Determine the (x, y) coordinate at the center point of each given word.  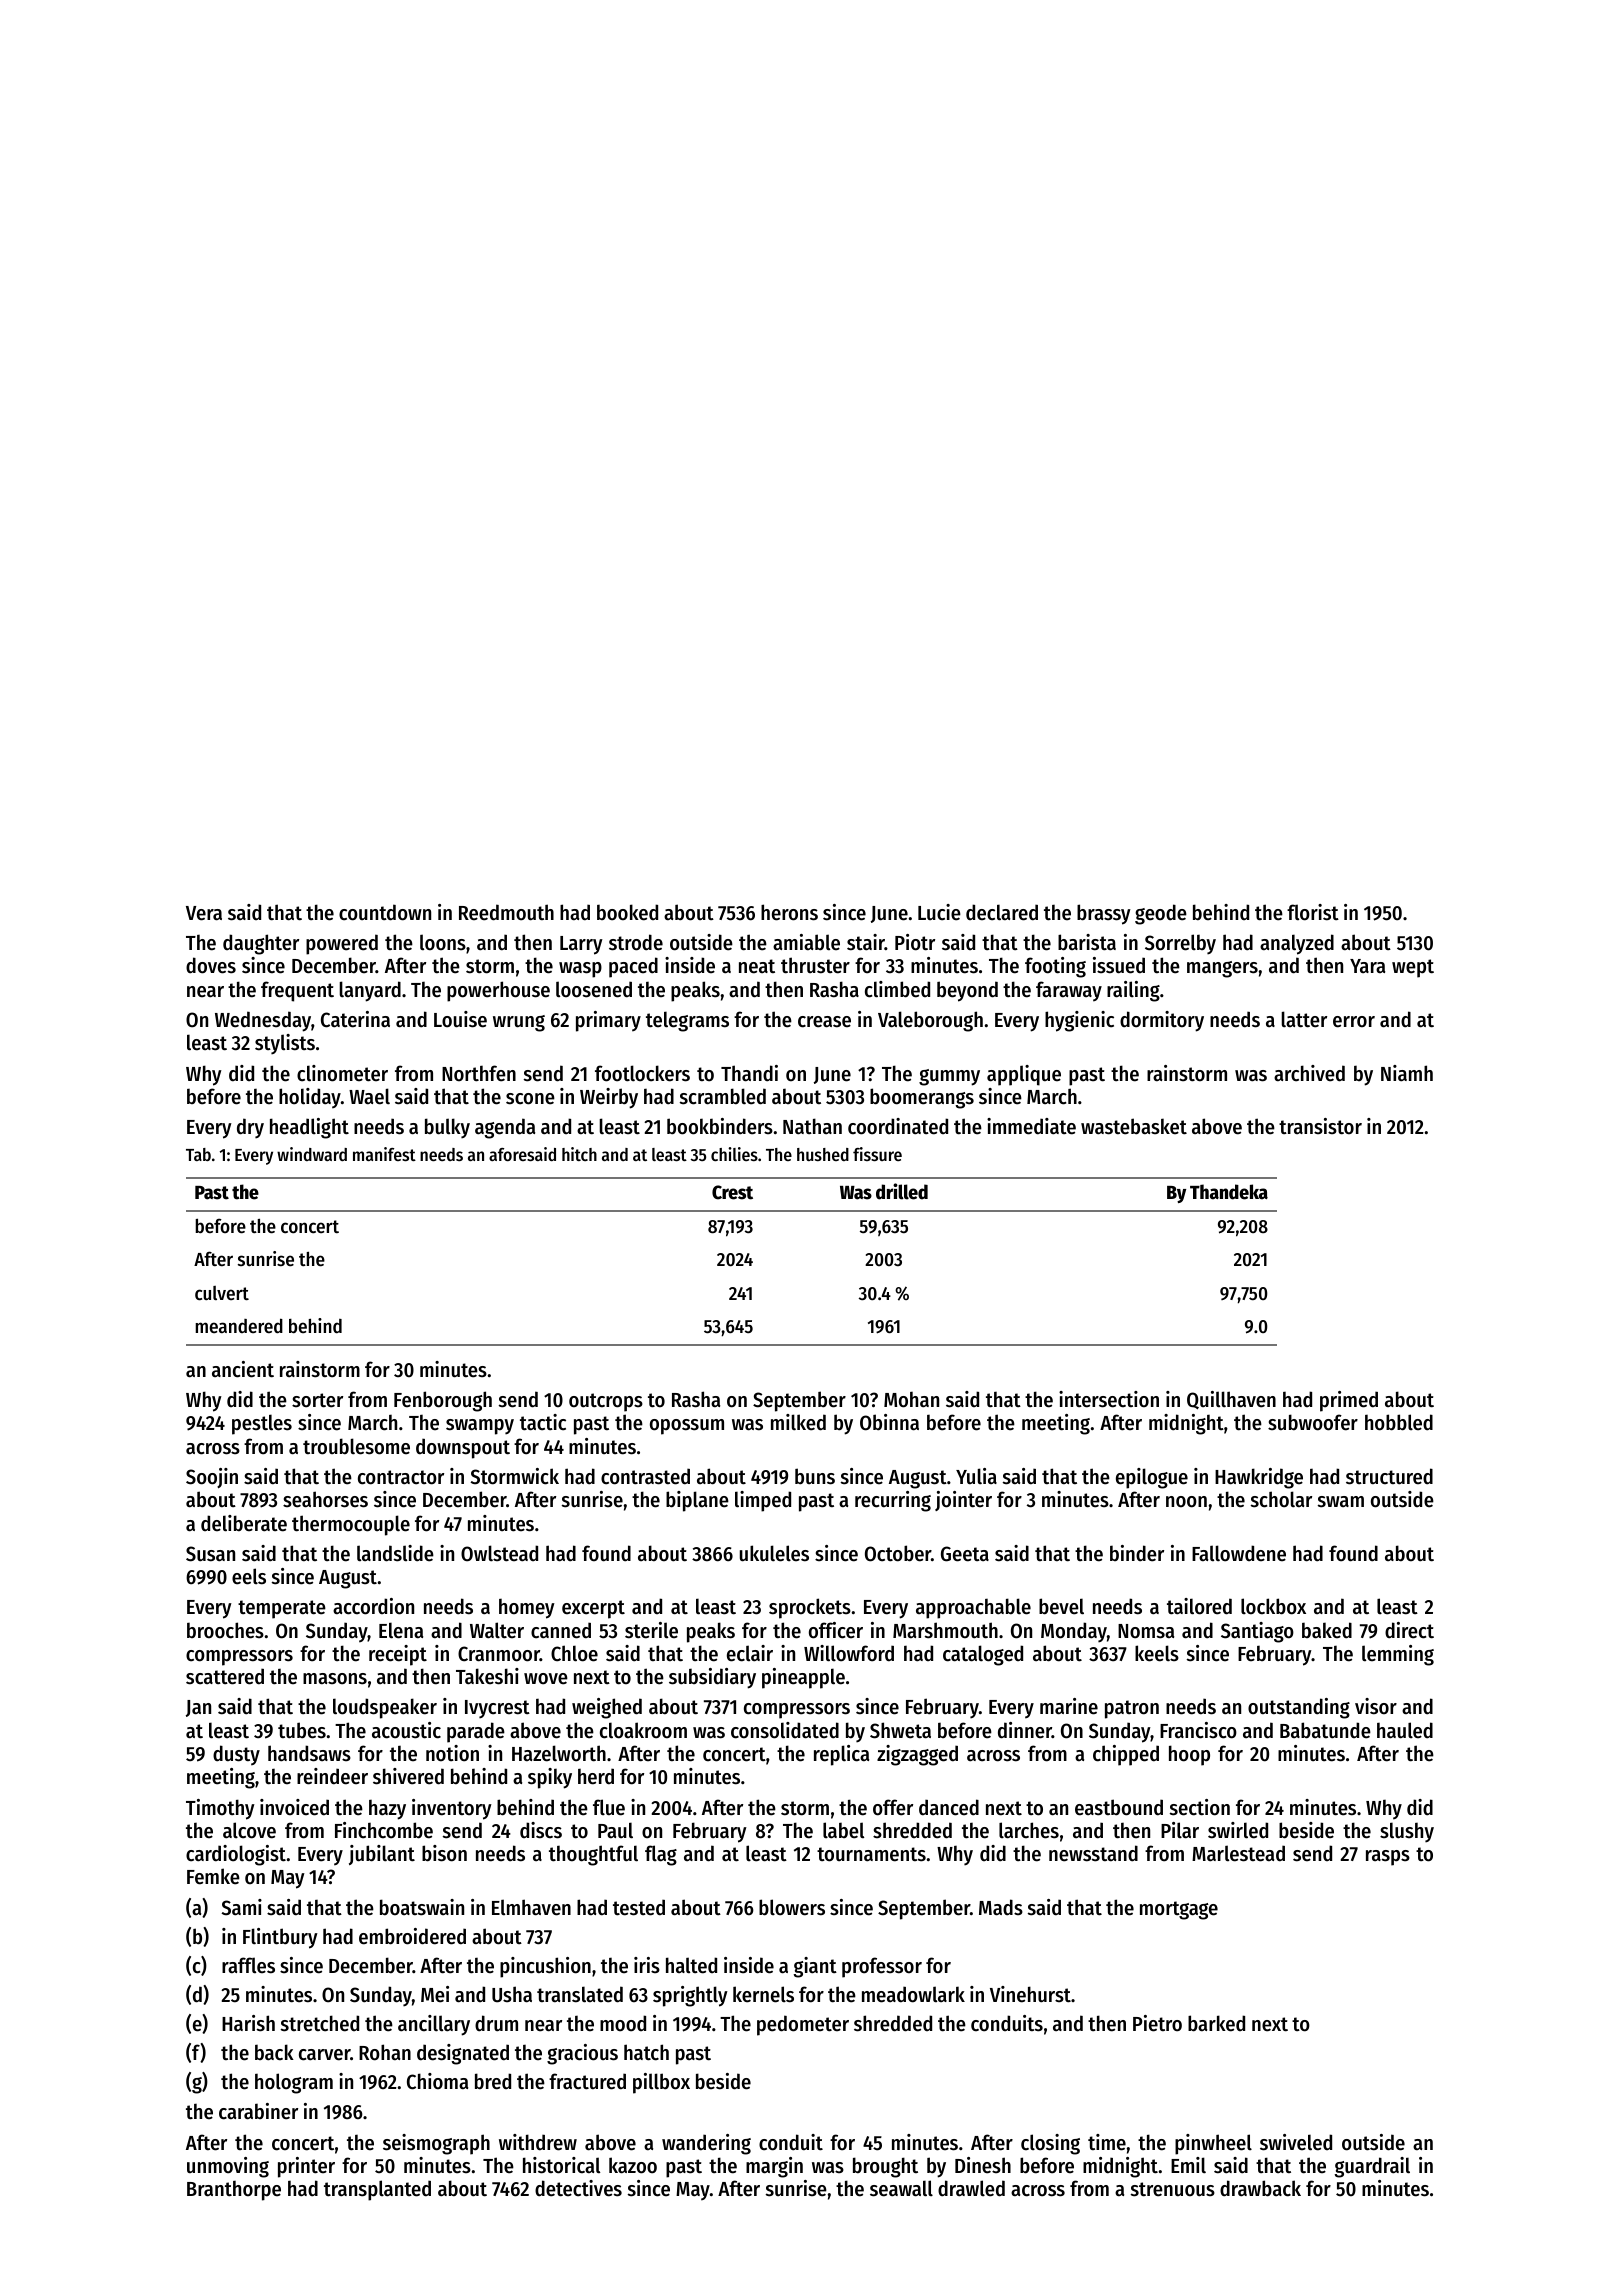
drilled (902, 1191)
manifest (384, 1154)
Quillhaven (1231, 1400)
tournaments (871, 1854)
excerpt (593, 1609)
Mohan (911, 1399)
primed (1349, 1401)
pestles (262, 1424)
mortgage (1179, 1910)
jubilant (382, 1855)
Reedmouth (506, 912)
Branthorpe (234, 2190)
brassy (1104, 914)
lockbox (1273, 1606)
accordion (373, 1606)
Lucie (939, 912)
